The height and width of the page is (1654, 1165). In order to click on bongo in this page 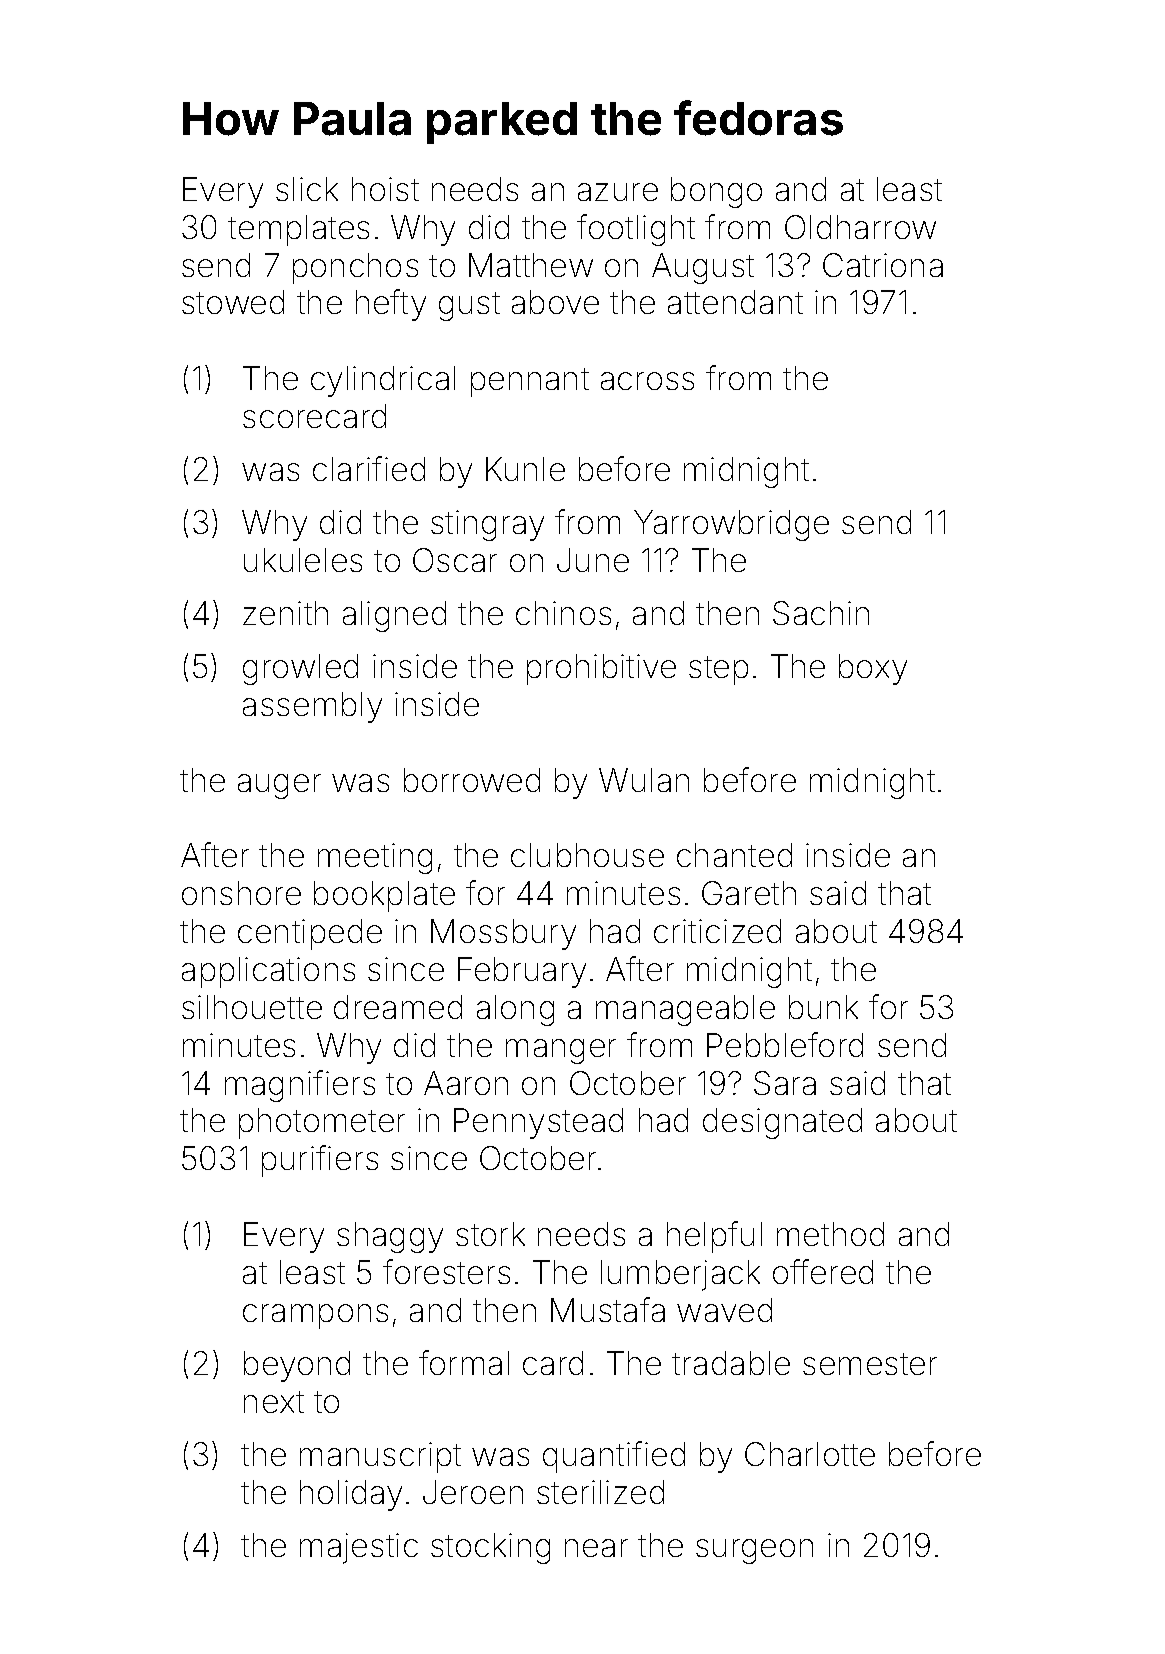, I will do `click(716, 192)`.
